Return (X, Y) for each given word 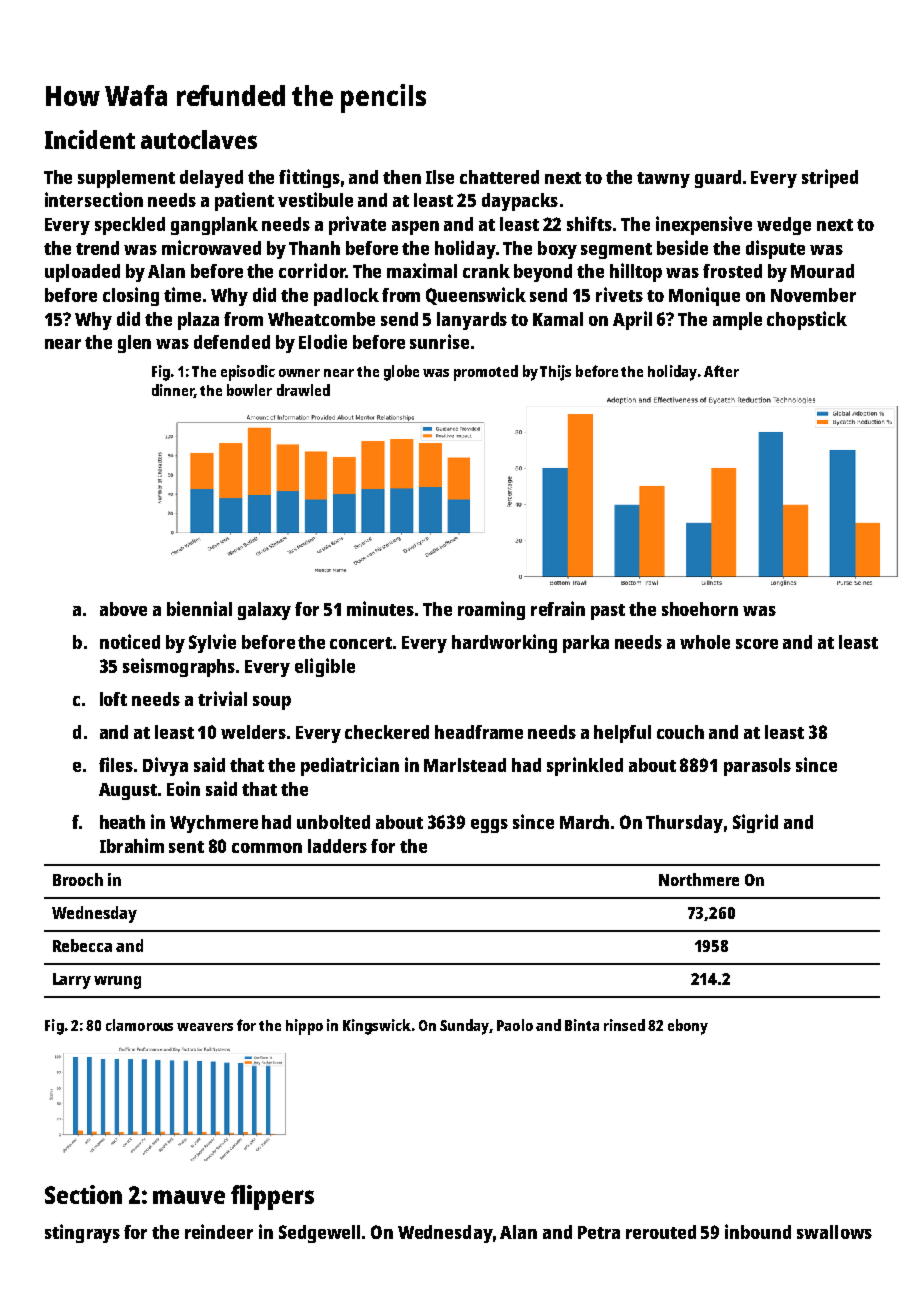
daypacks (520, 202)
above (123, 609)
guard (718, 179)
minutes (380, 608)
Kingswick (377, 1027)
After (721, 371)
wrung (117, 982)
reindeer (219, 1231)
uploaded (82, 273)
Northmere (699, 879)
